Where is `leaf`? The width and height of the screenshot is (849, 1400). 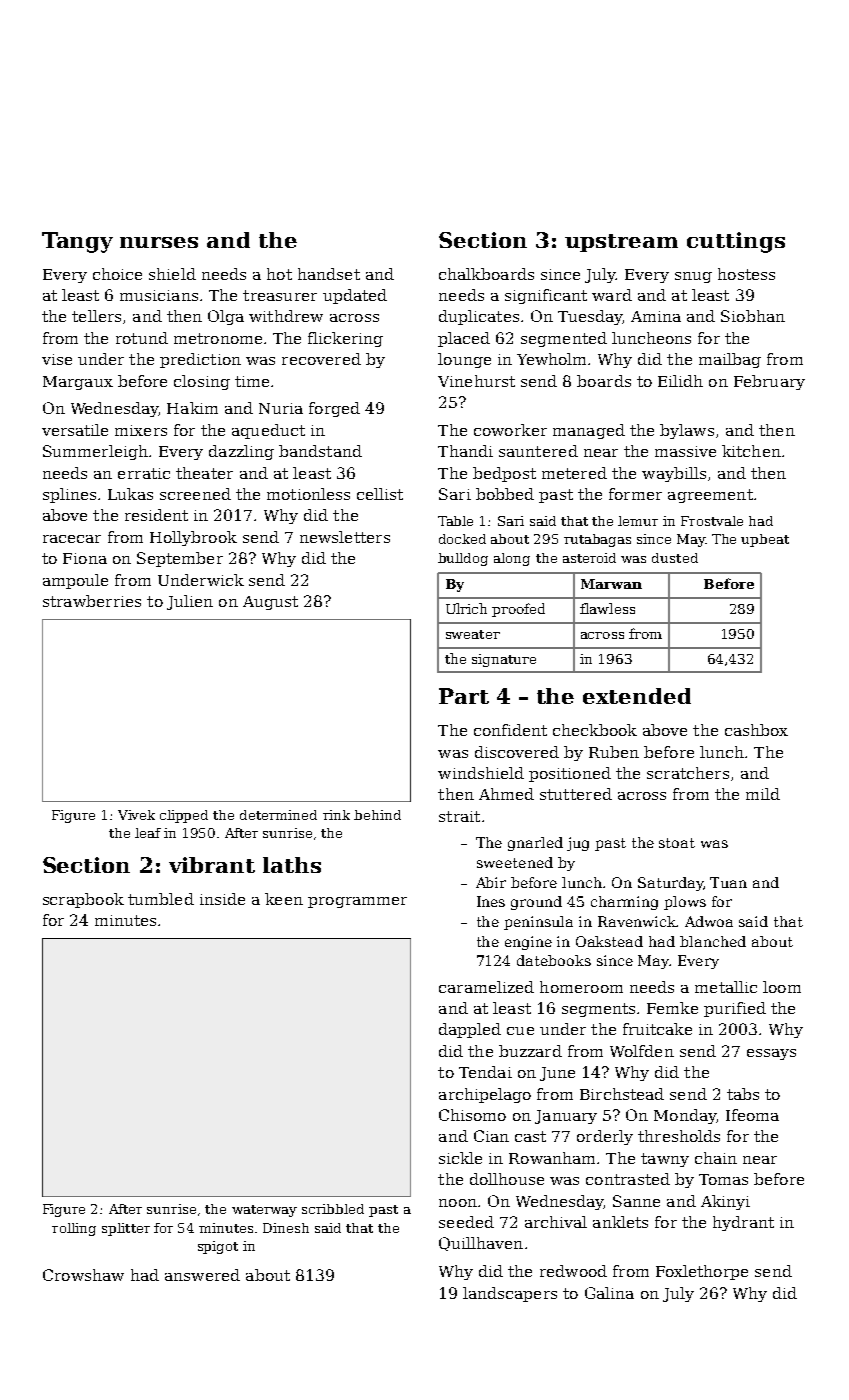
leaf is located at coordinates (148, 833).
